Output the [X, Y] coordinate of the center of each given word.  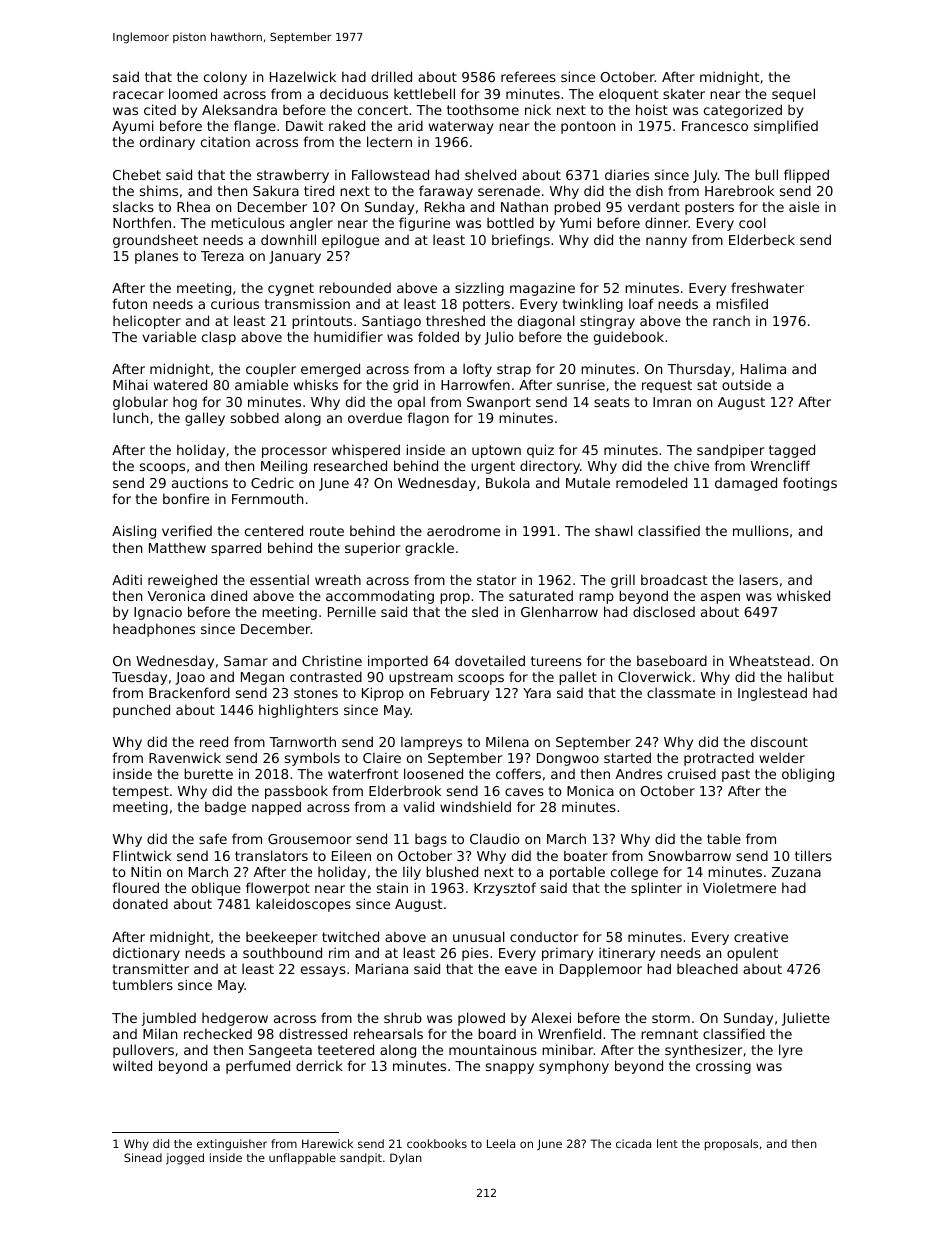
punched [141, 711]
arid [410, 125]
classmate [681, 692]
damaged [746, 484]
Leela [501, 1143]
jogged [185, 1159]
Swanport [499, 403]
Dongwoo [568, 759]
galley [205, 419]
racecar [138, 95]
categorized [743, 111]
